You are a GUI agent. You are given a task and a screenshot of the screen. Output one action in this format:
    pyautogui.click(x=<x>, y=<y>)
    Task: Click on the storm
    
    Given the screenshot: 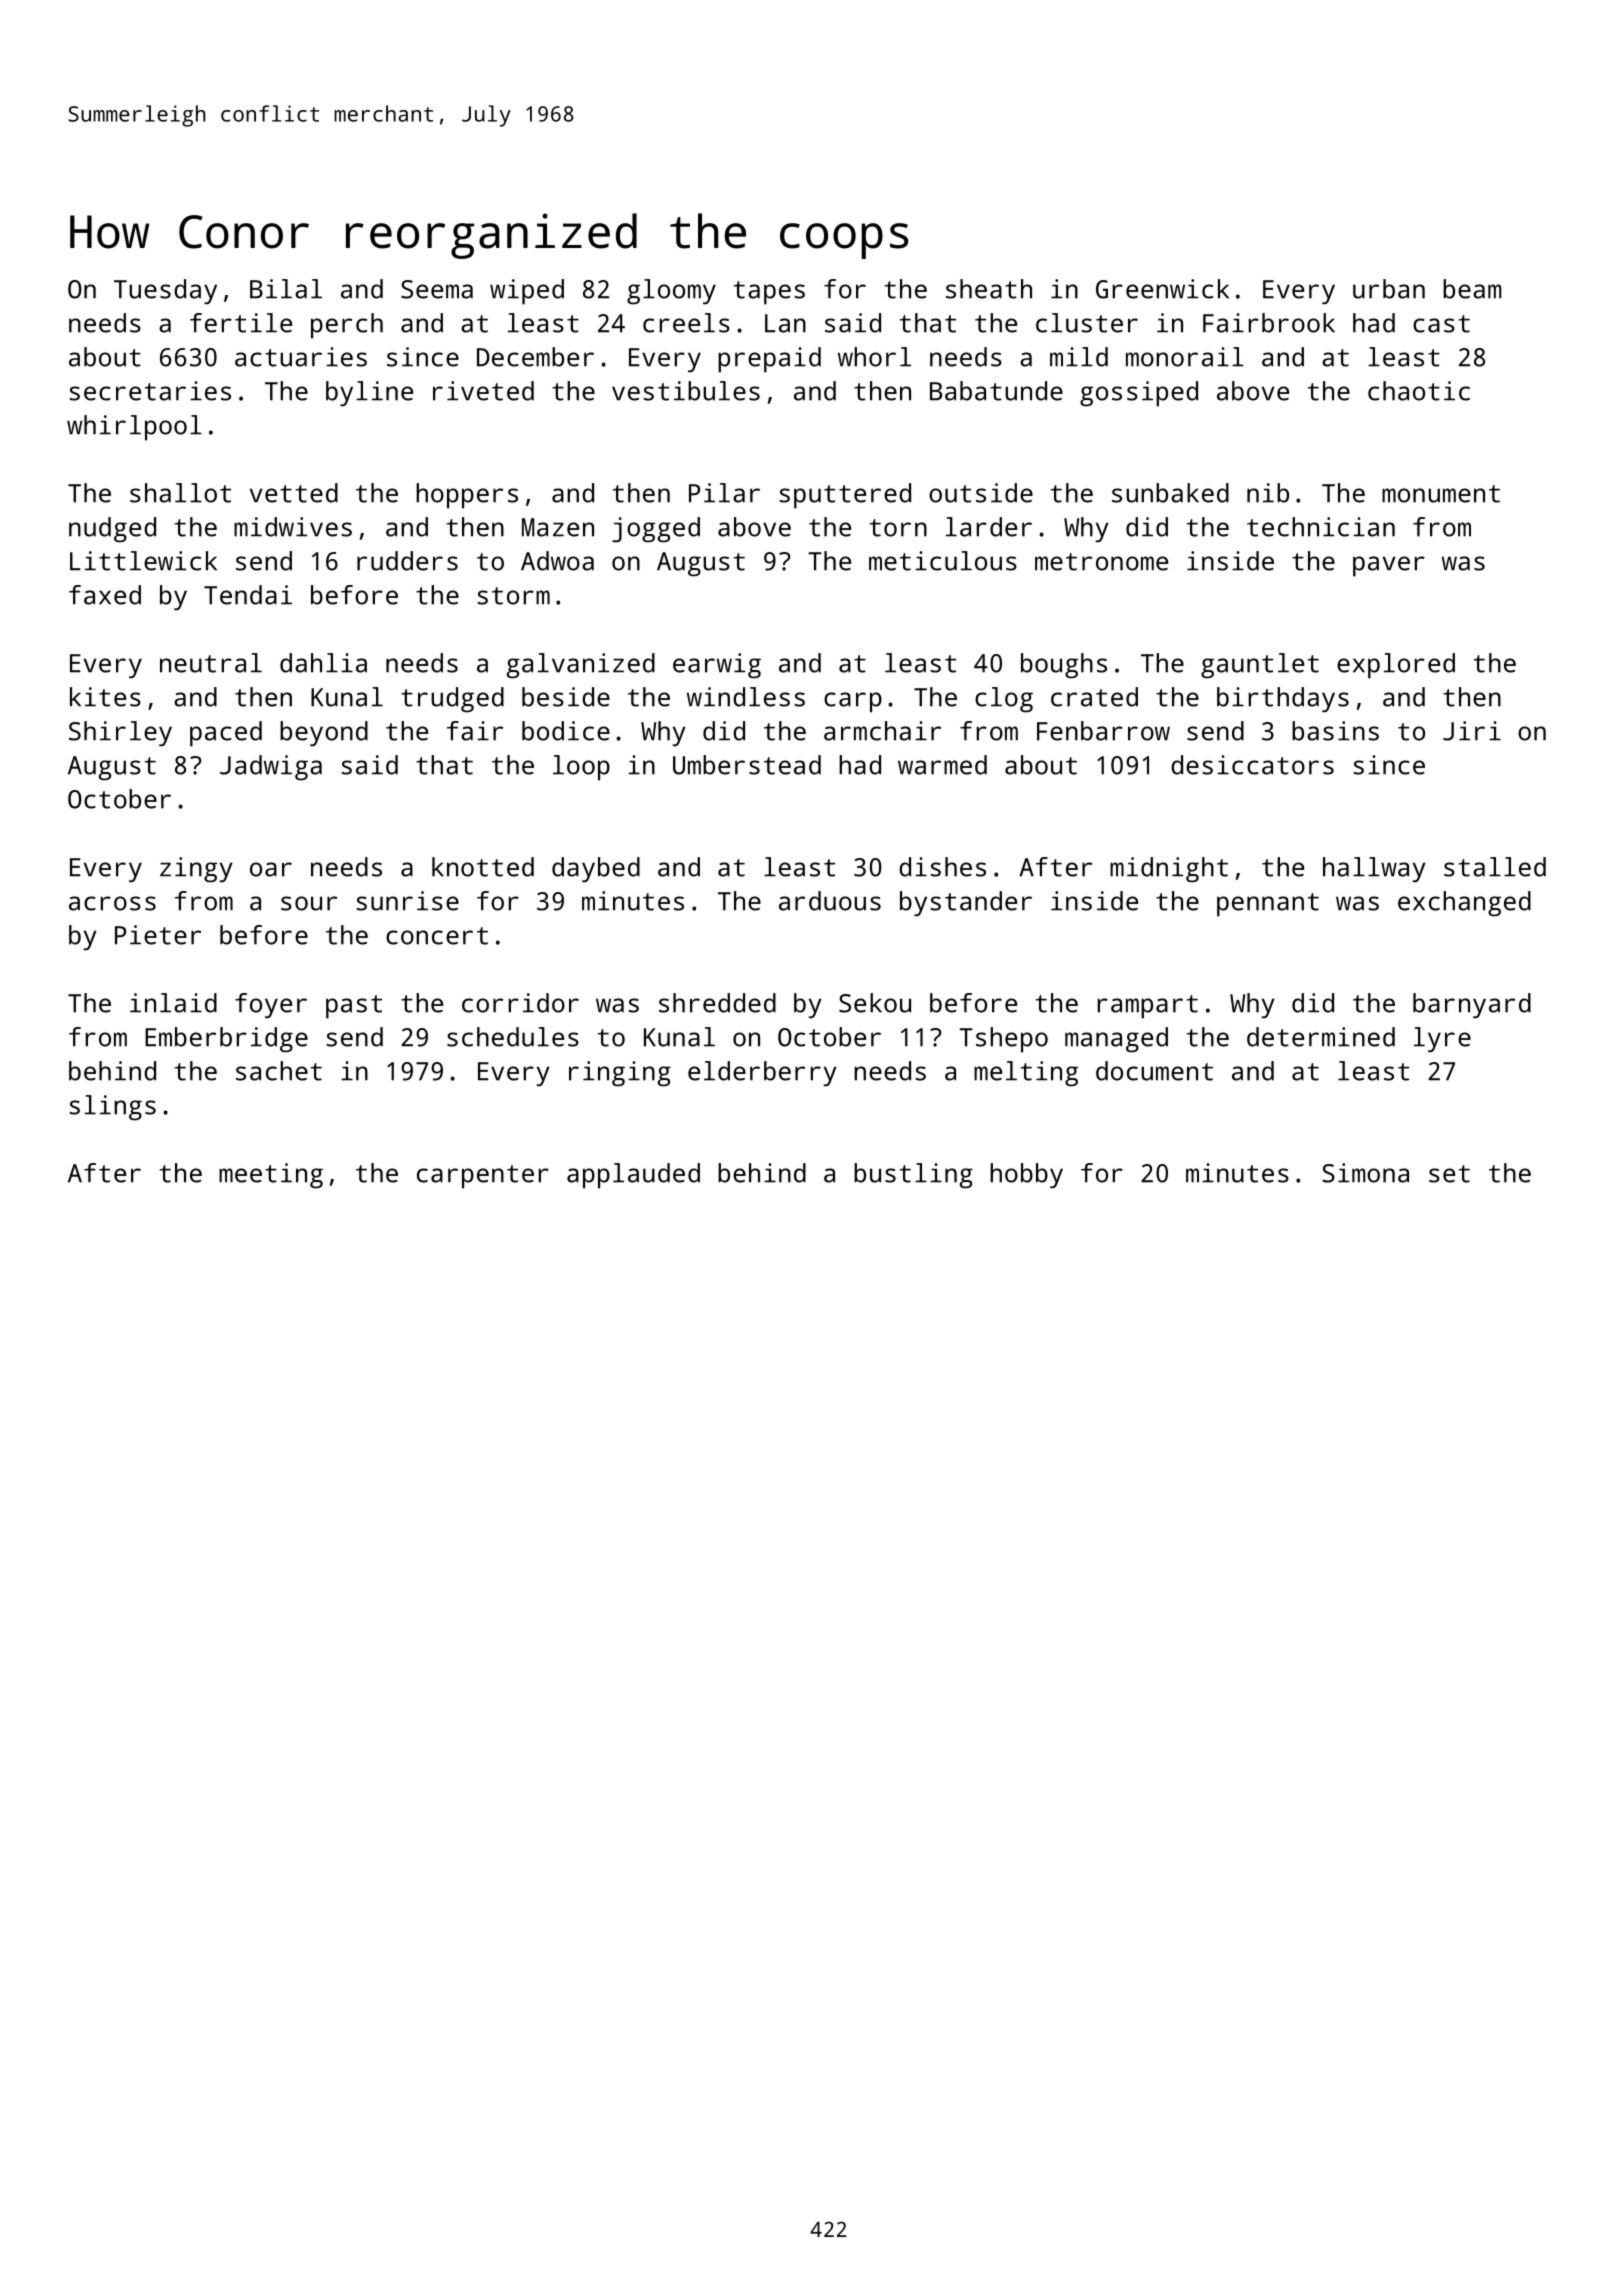 What is the action you would take?
    pyautogui.click(x=513, y=596)
